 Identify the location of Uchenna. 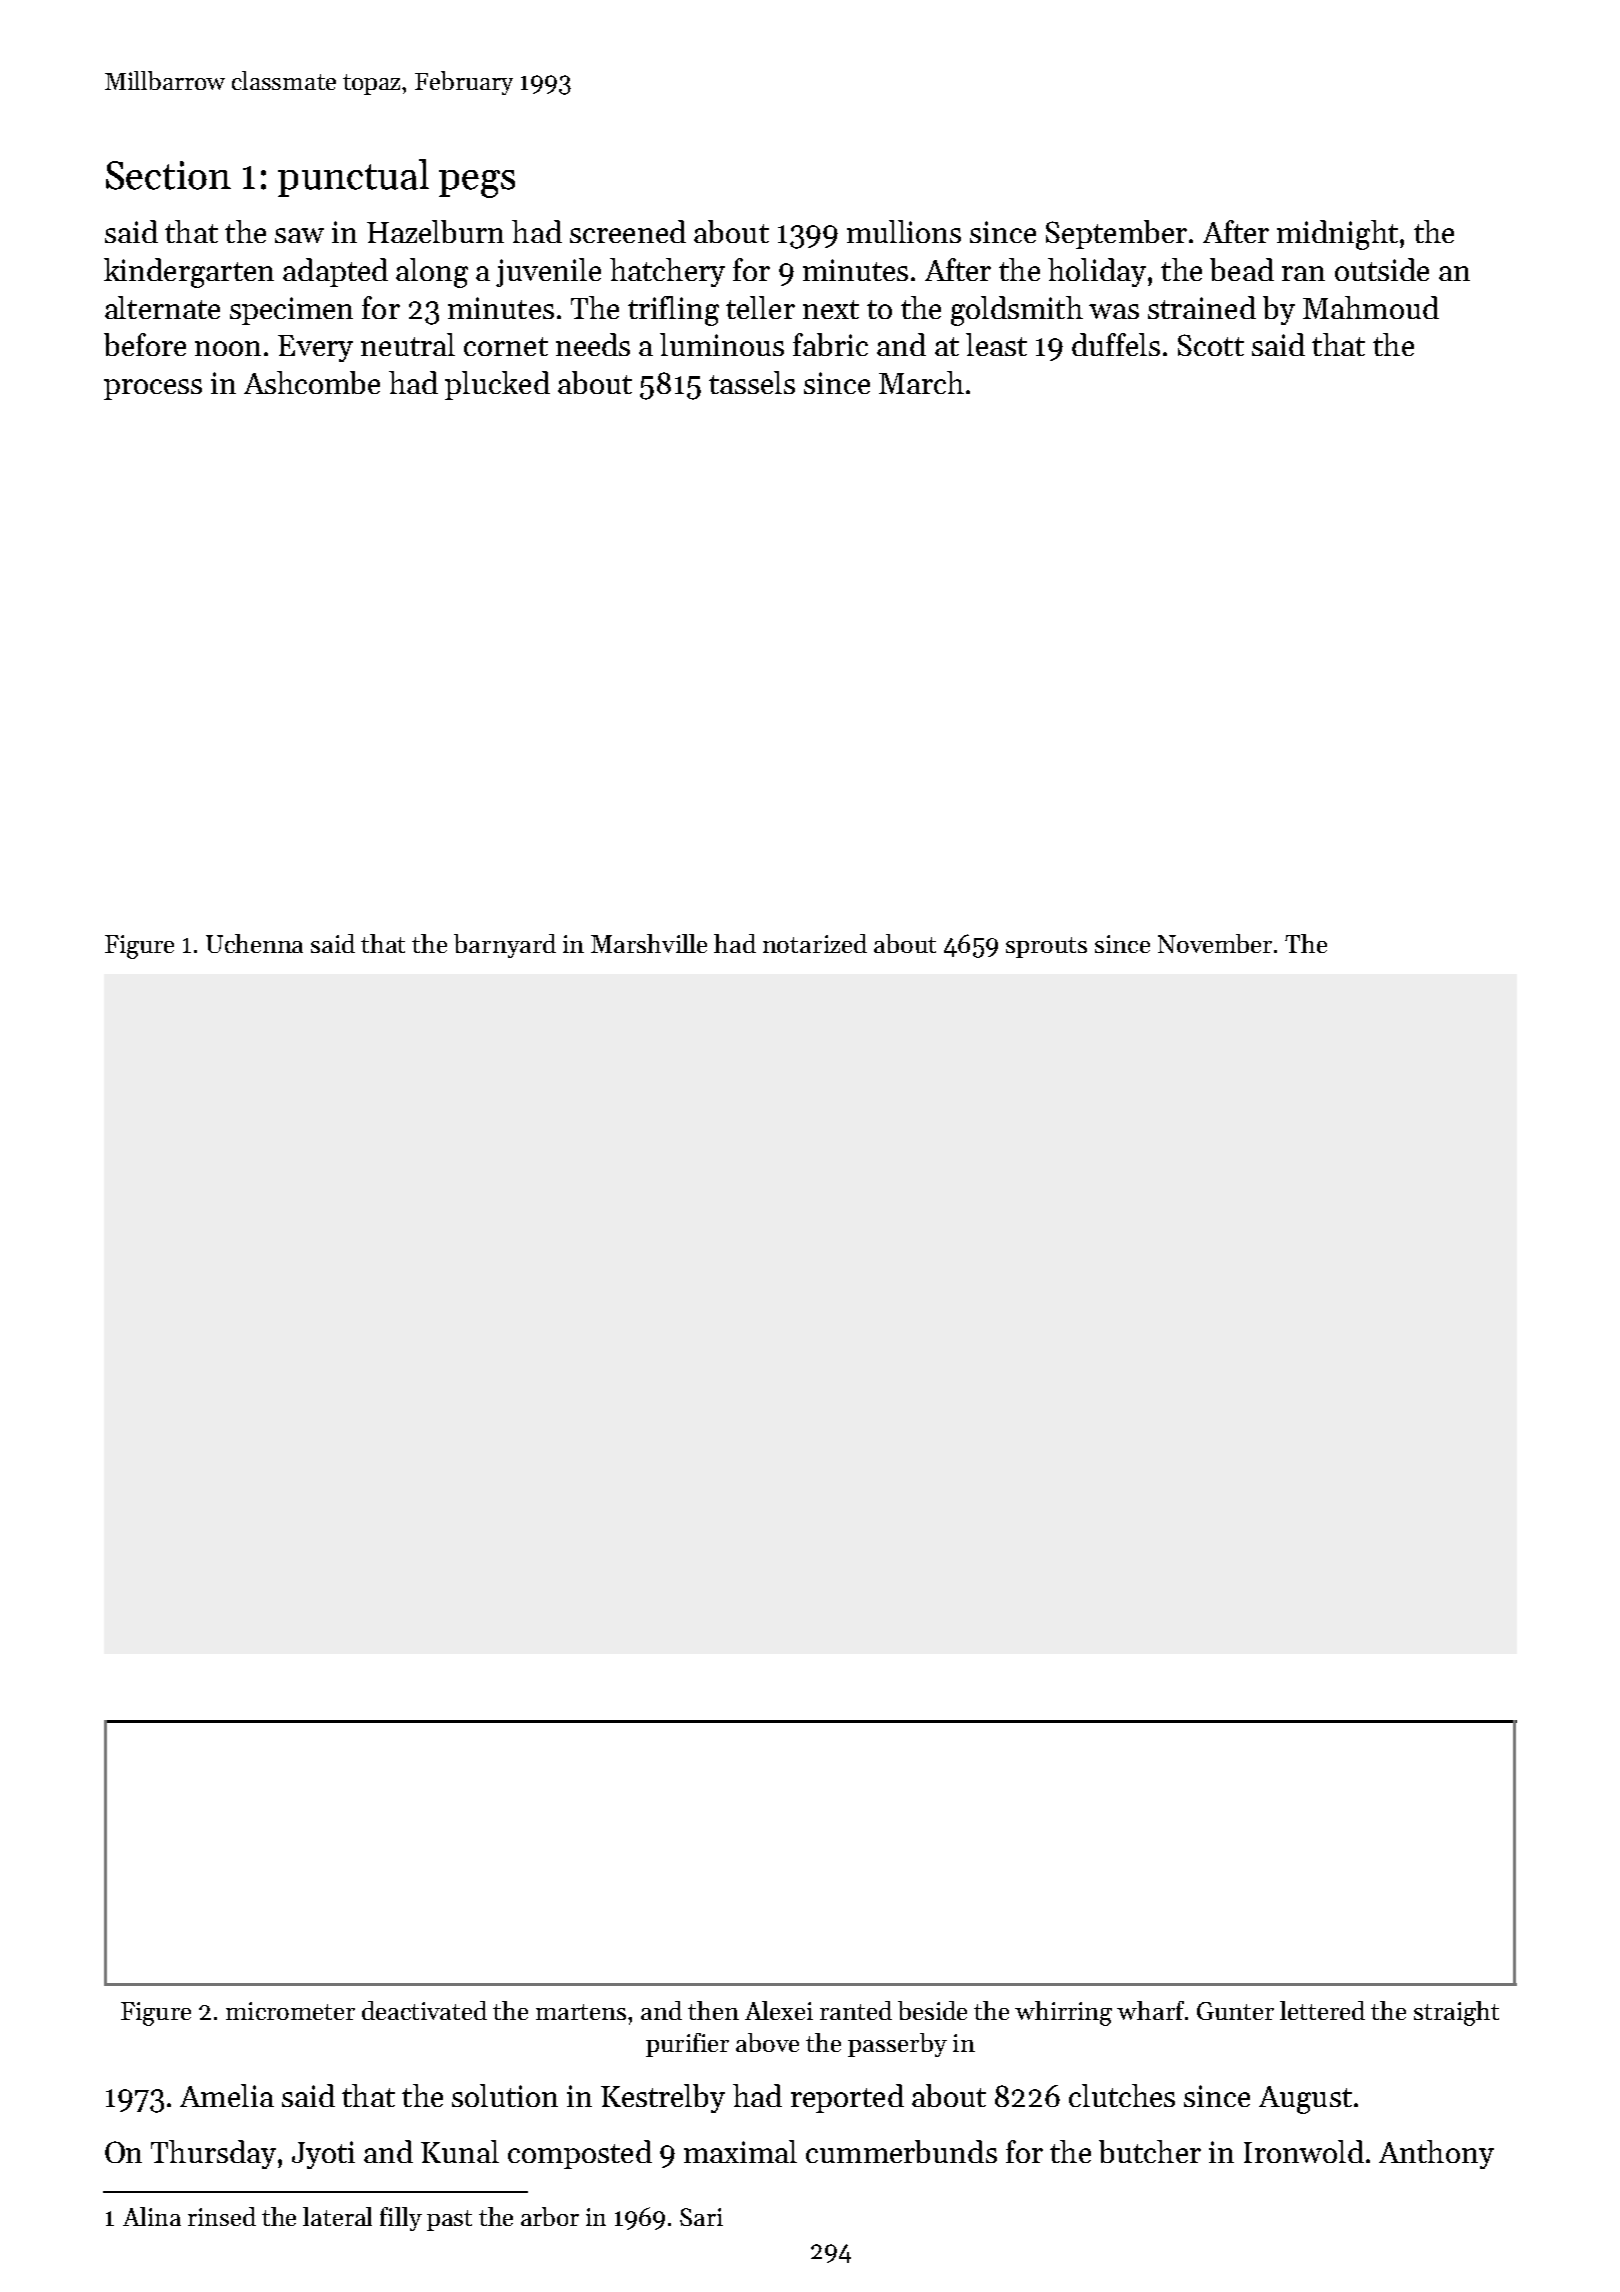
(254, 943).
